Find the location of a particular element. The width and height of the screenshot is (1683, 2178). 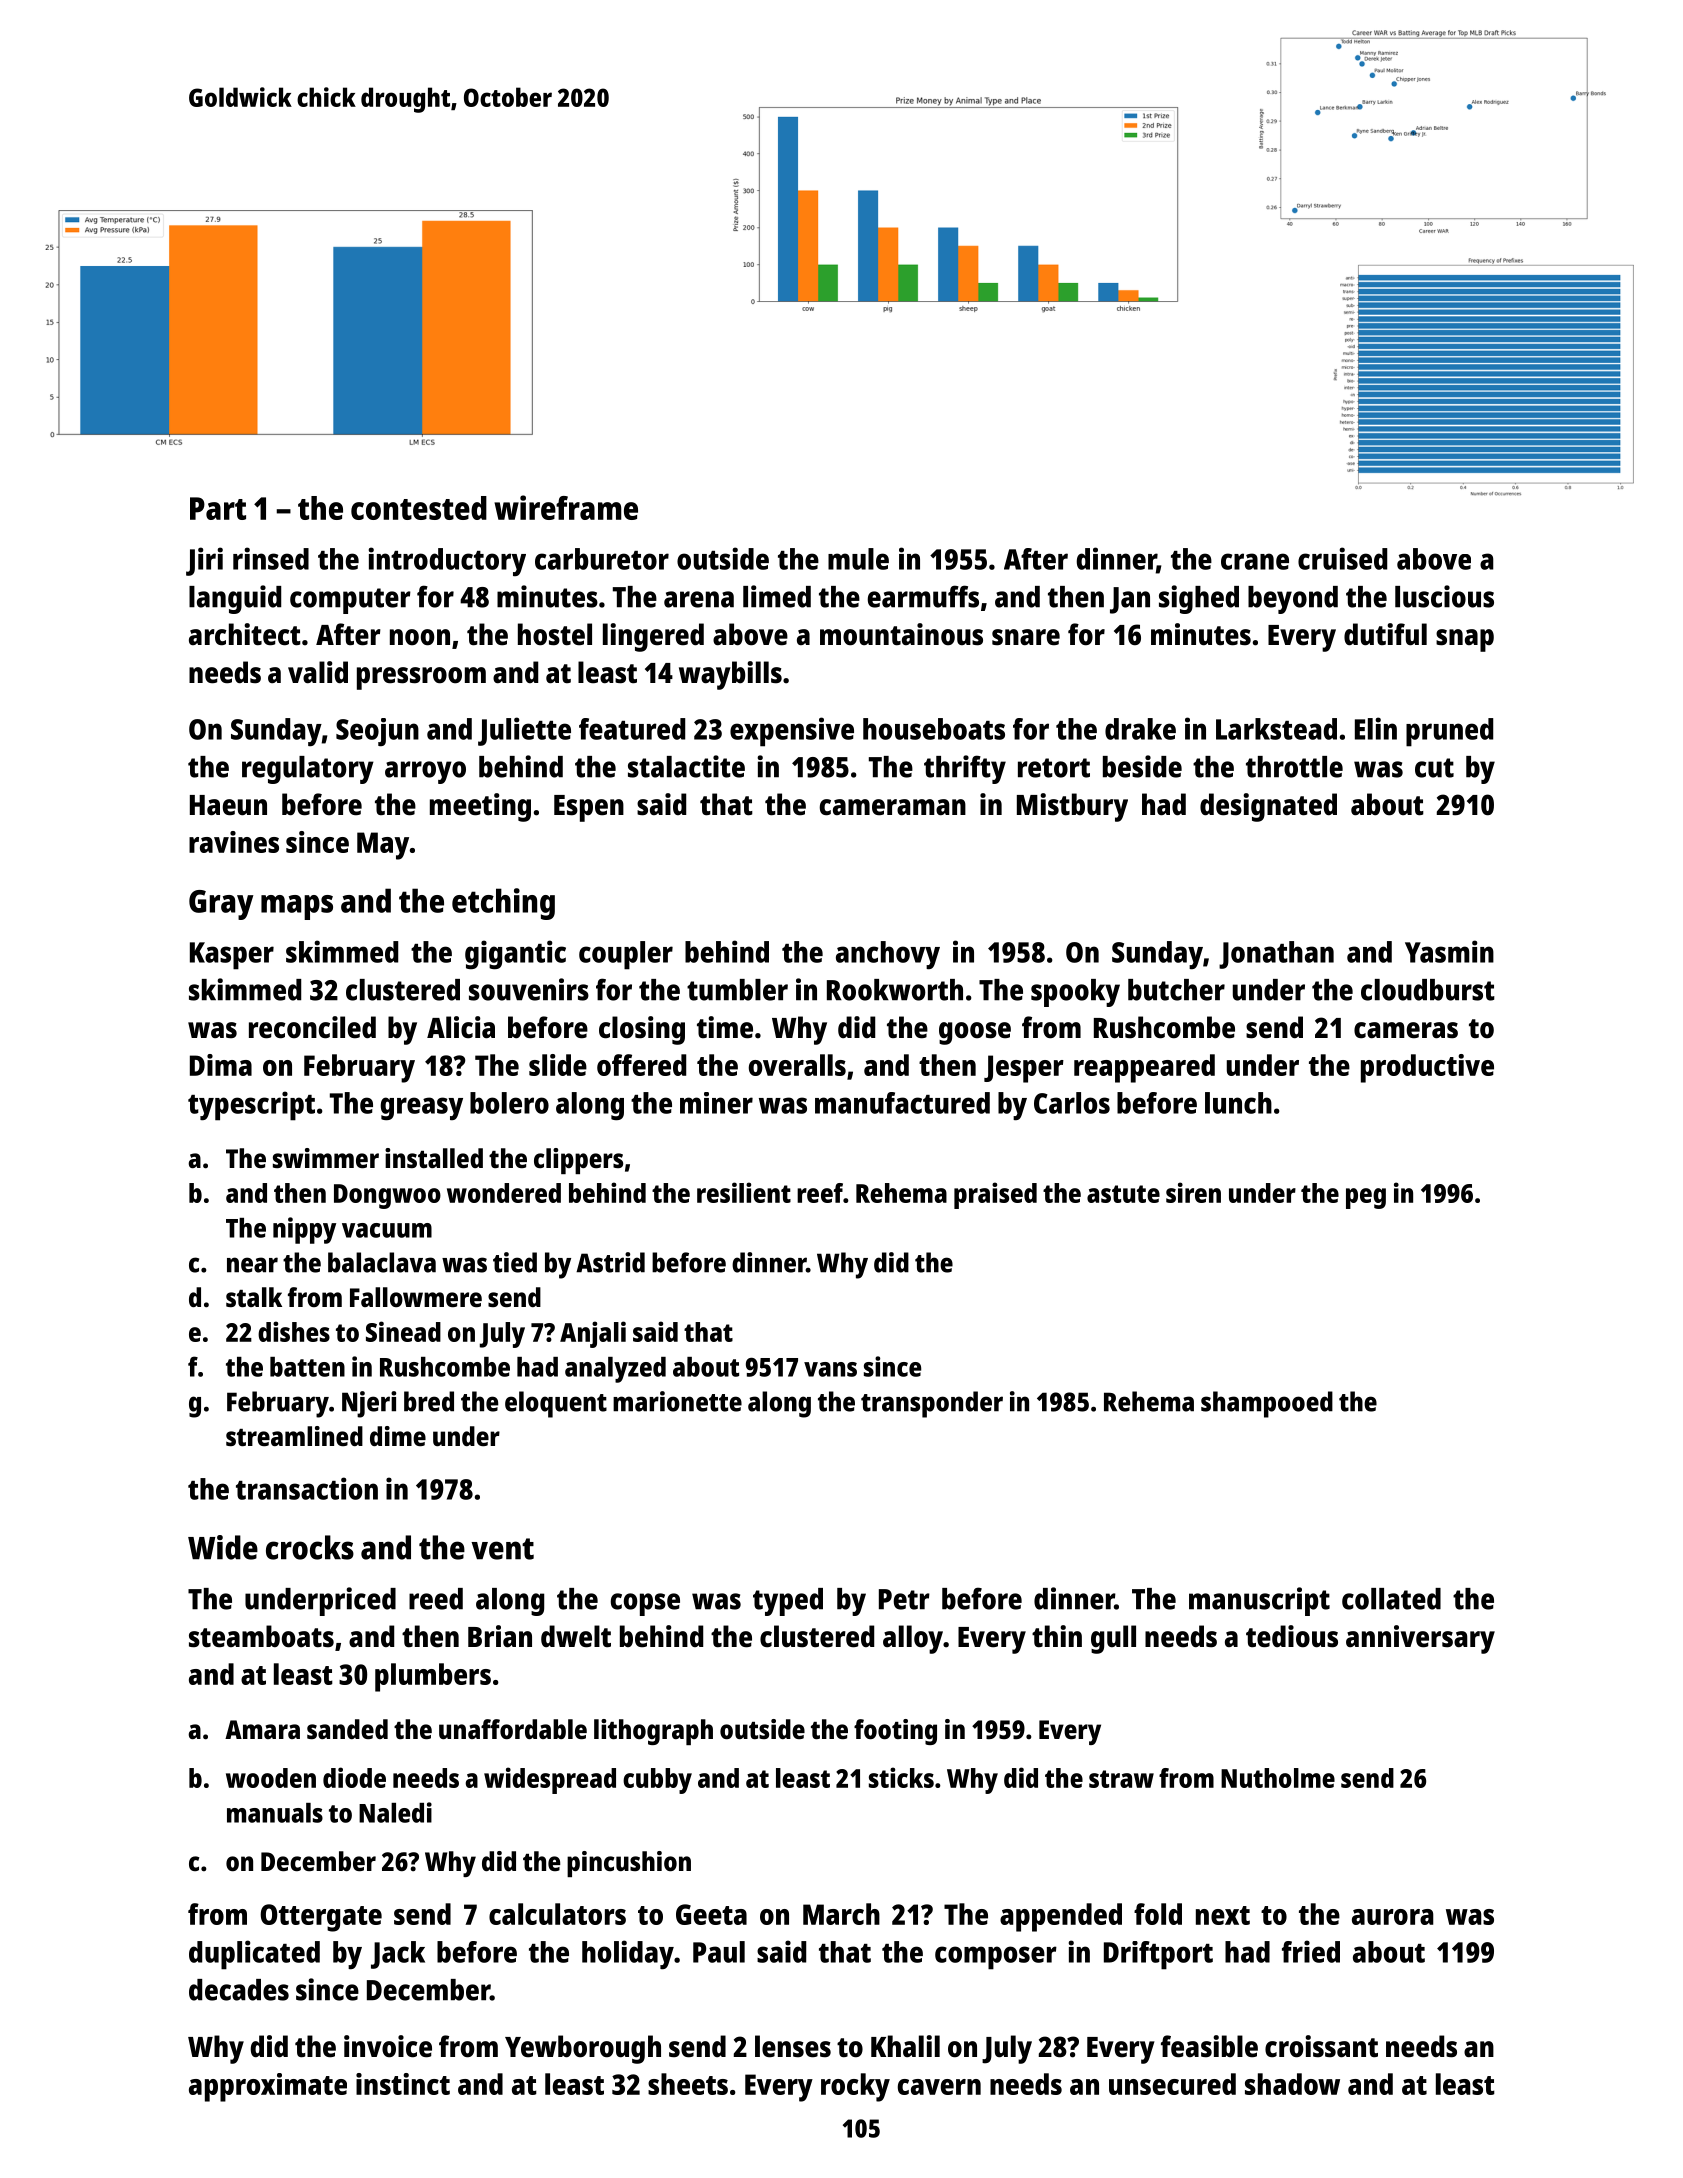

contested is located at coordinates (419, 508).
